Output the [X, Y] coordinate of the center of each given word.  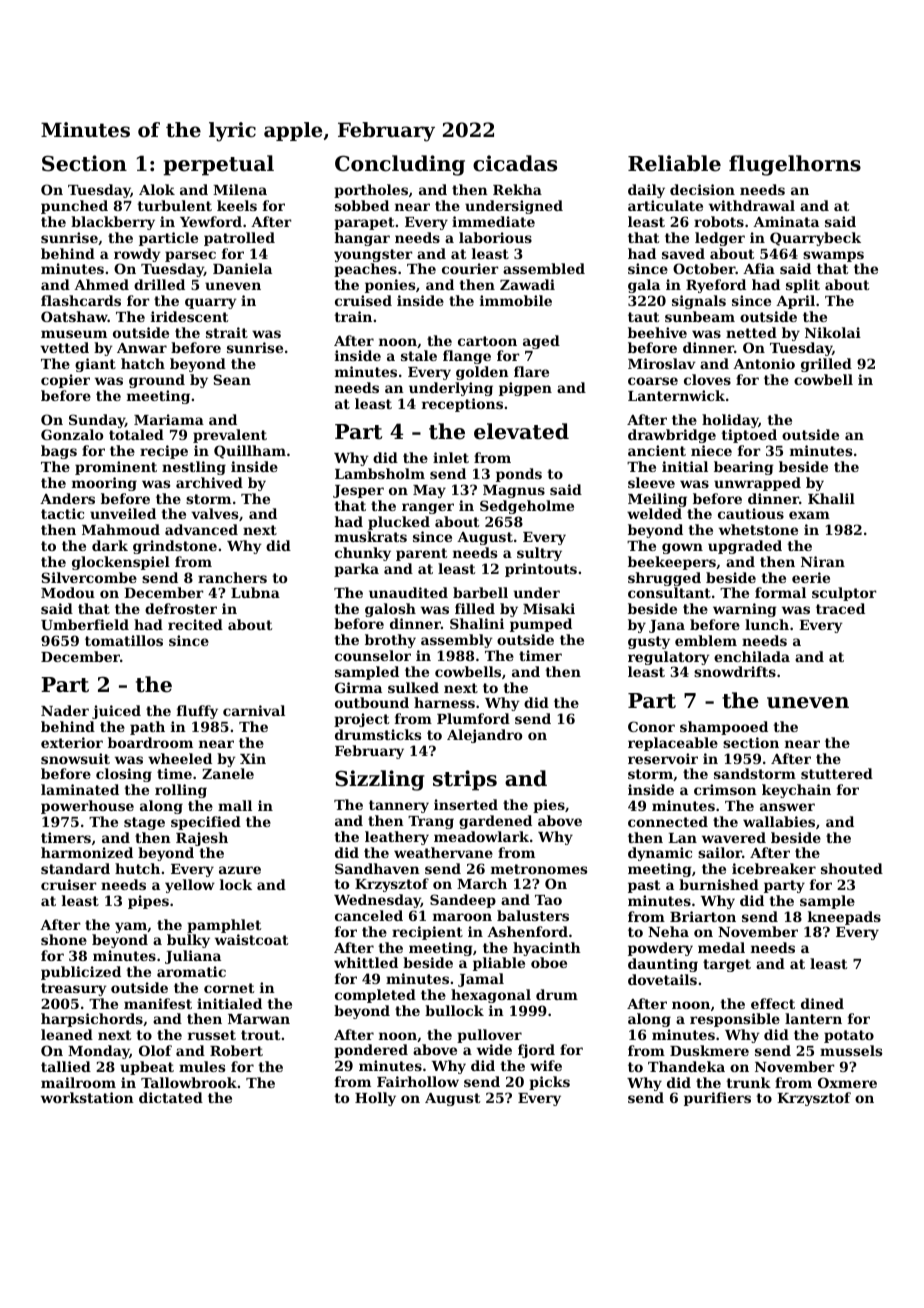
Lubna [255, 592]
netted [751, 332]
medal [721, 947]
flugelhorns [795, 165]
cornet [229, 988]
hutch [137, 868]
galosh [390, 610]
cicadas [515, 163]
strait [227, 332]
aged [541, 342]
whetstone [758, 529]
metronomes [539, 869]
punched [74, 207]
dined [822, 1003]
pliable [499, 964]
